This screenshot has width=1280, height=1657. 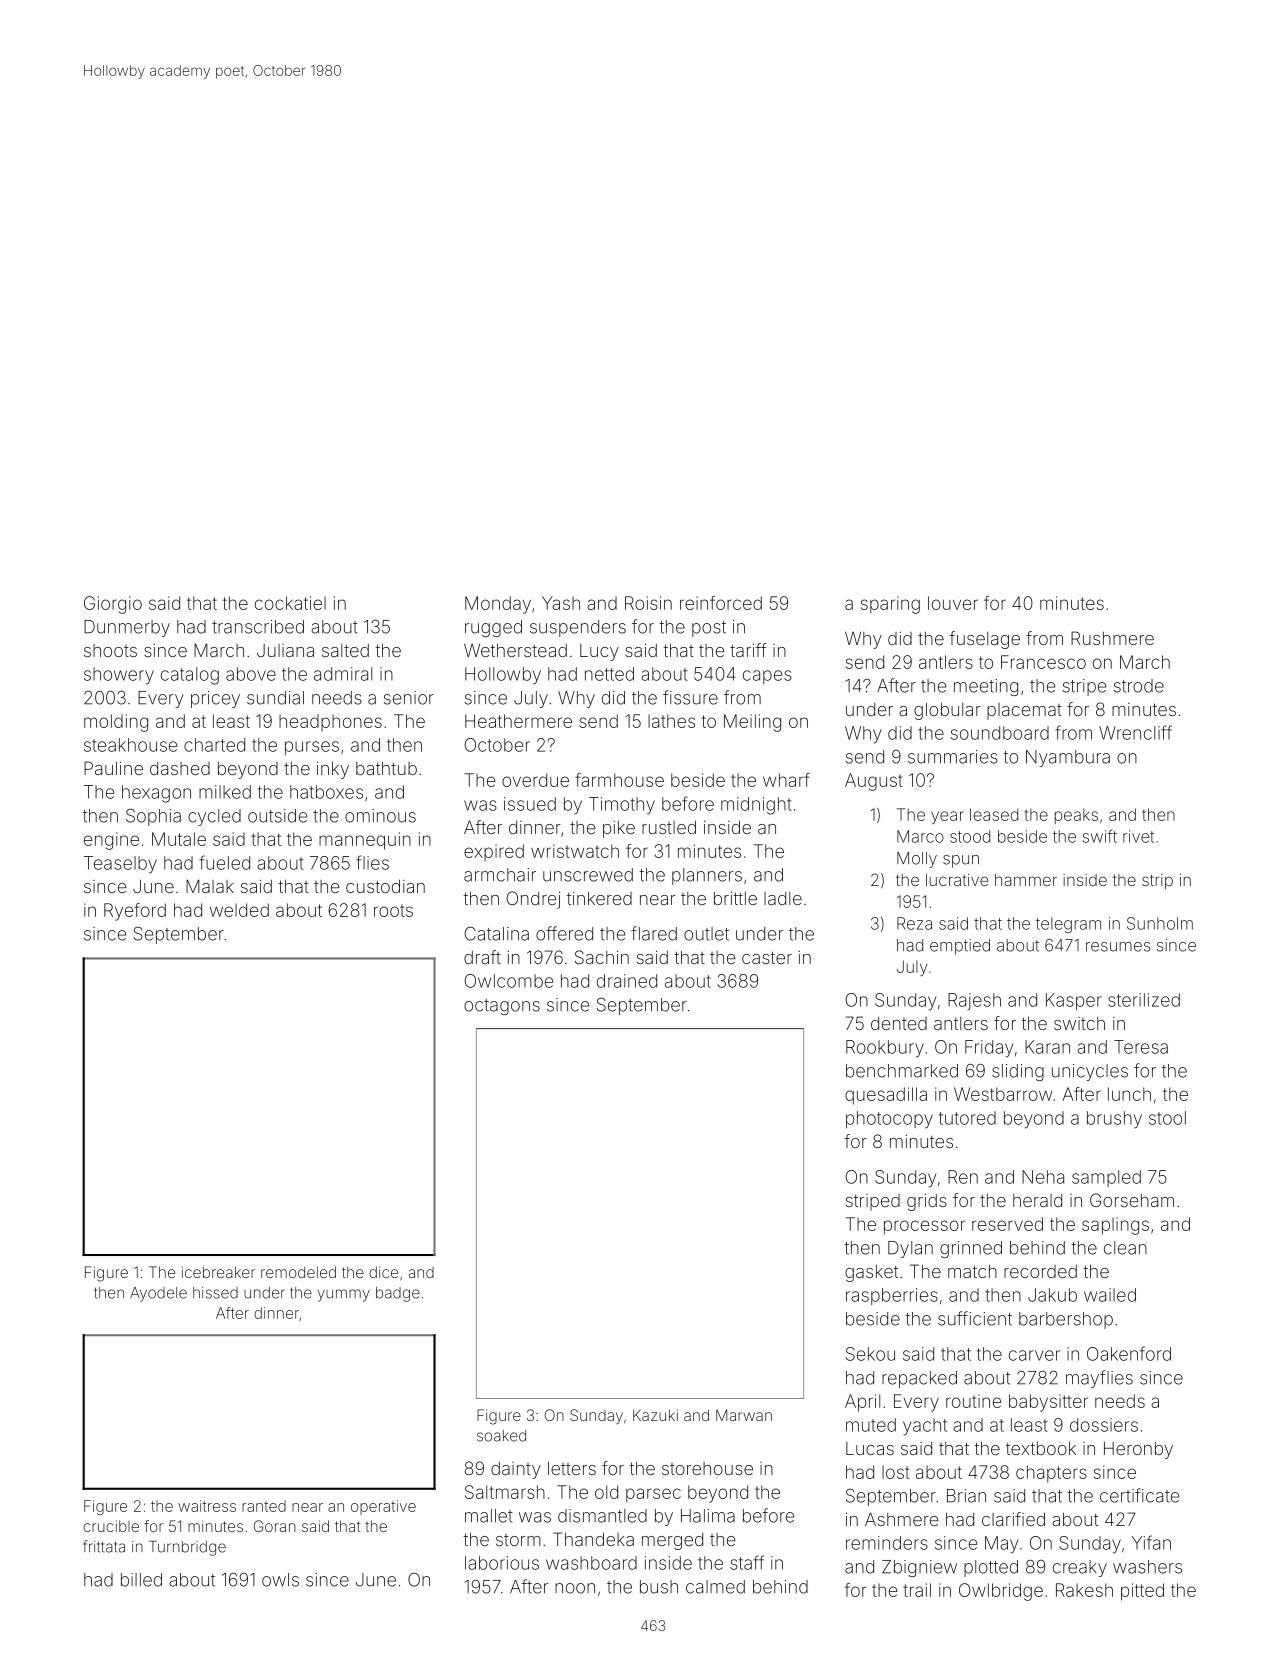 I want to click on flared, so click(x=654, y=933).
